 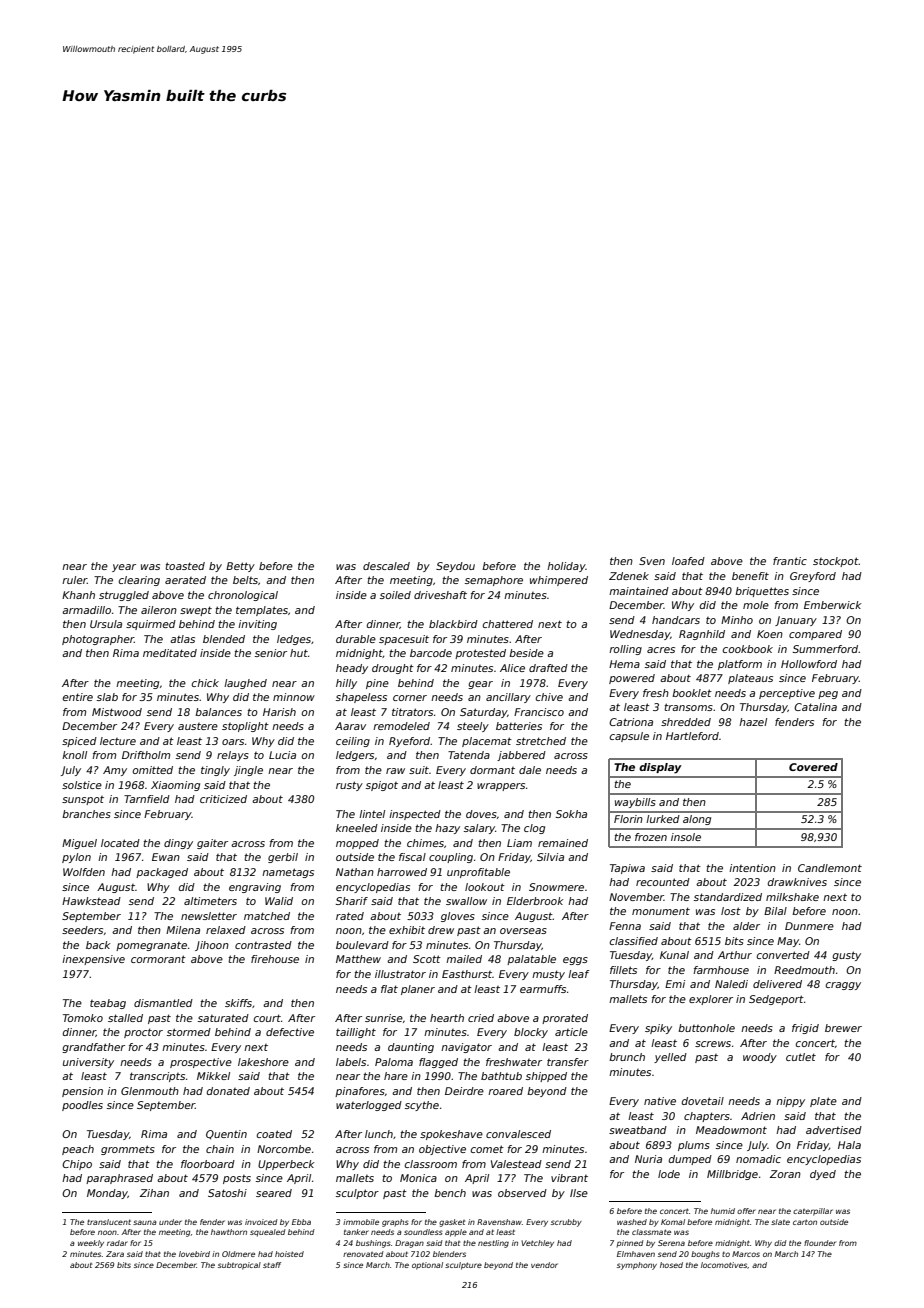 What do you see at coordinates (145, 1222) in the screenshot?
I see `sauna` at bounding box center [145, 1222].
